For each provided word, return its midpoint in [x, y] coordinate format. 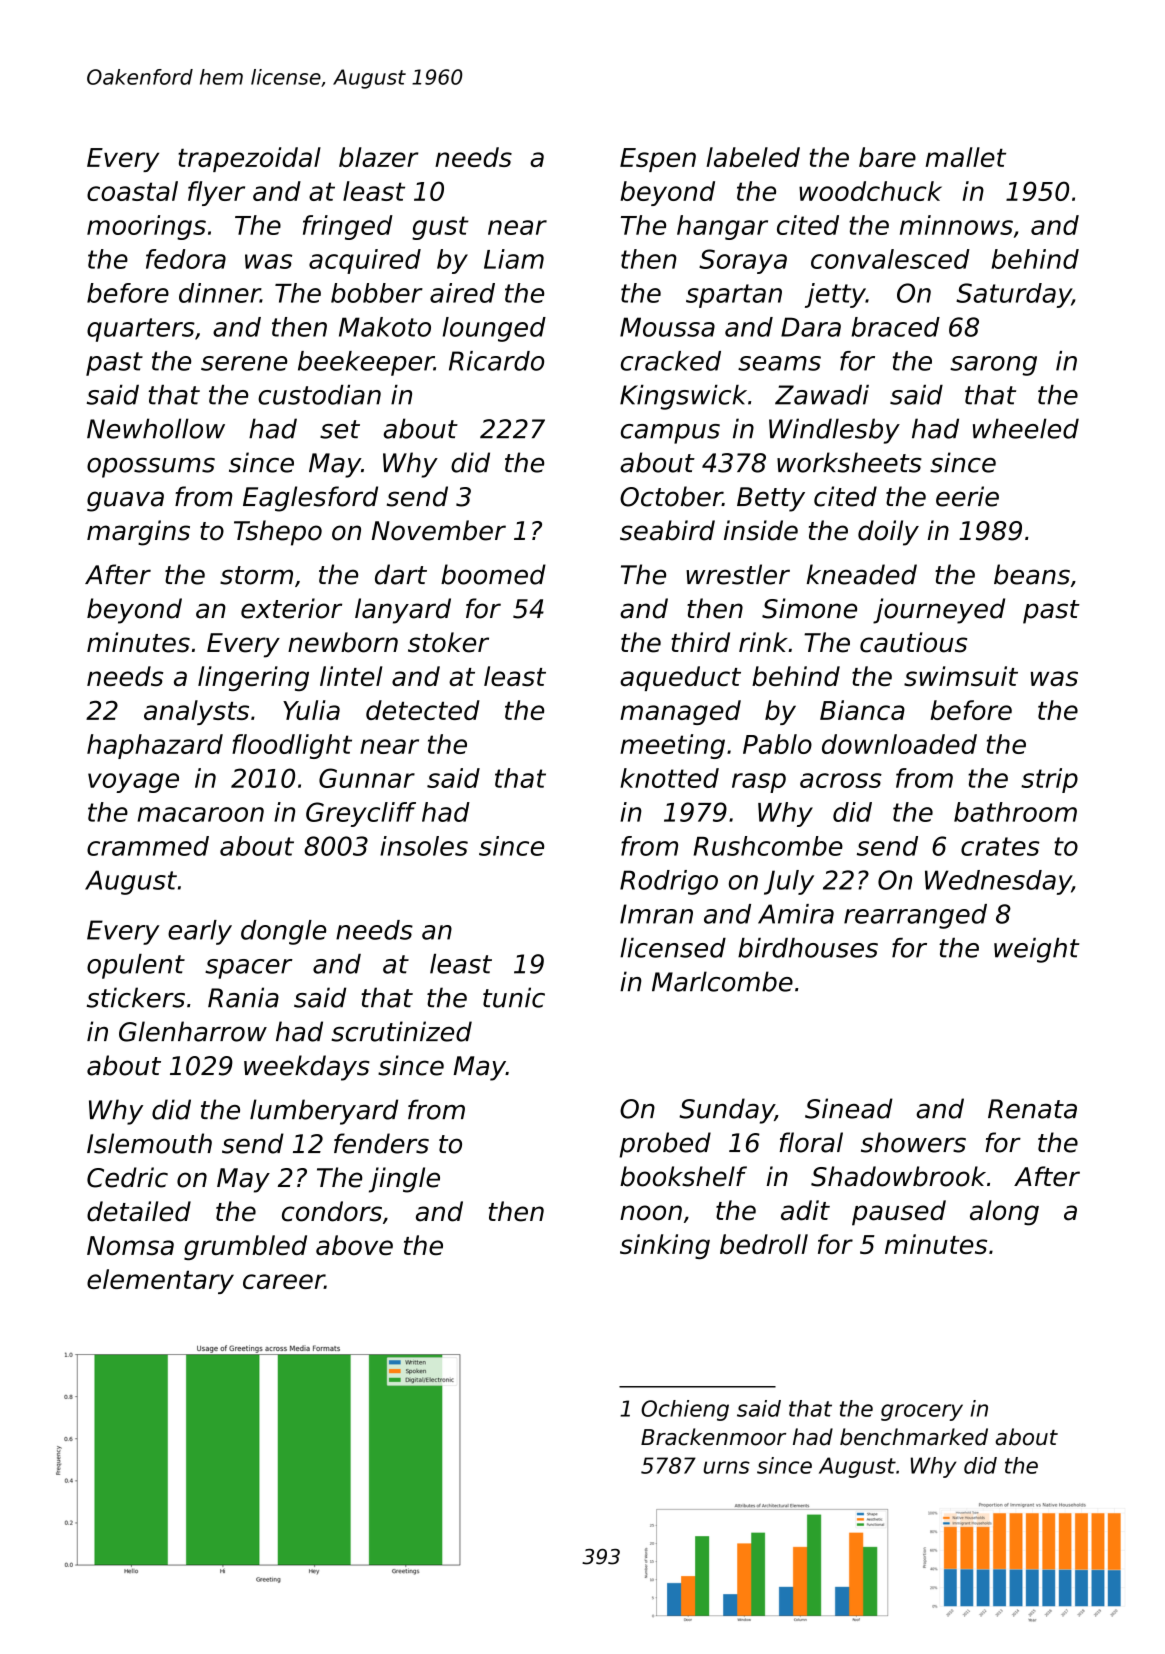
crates [1000, 846]
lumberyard [324, 1112]
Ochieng [685, 1410]
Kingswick [683, 397]
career [284, 1281]
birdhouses [808, 948]
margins [138, 533]
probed [665, 1145]
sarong [993, 366]
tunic [514, 997]
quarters [141, 330]
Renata [1032, 1109]
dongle [283, 932]
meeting [672, 746]
